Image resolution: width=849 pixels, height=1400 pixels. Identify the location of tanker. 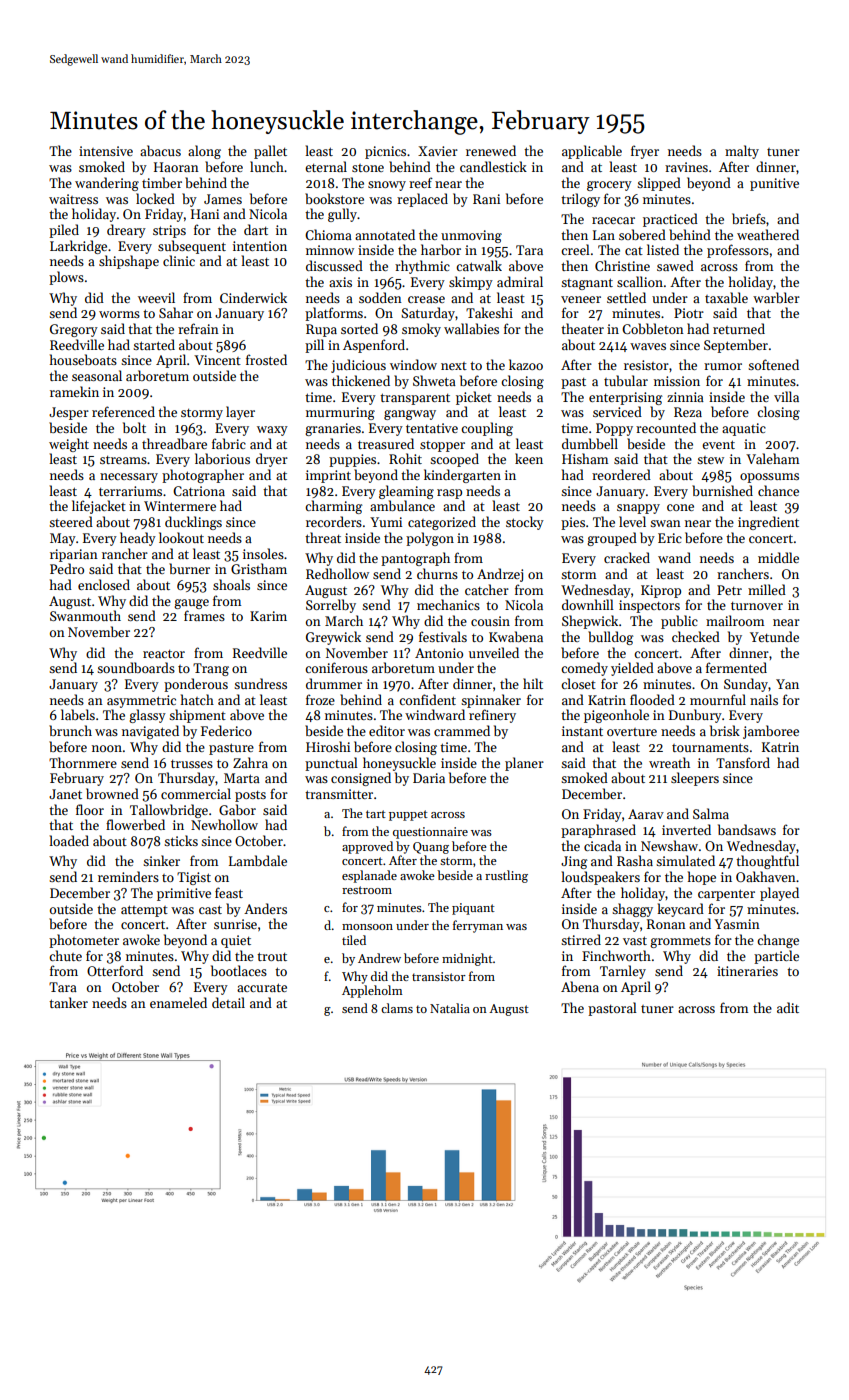
(68, 1002).
